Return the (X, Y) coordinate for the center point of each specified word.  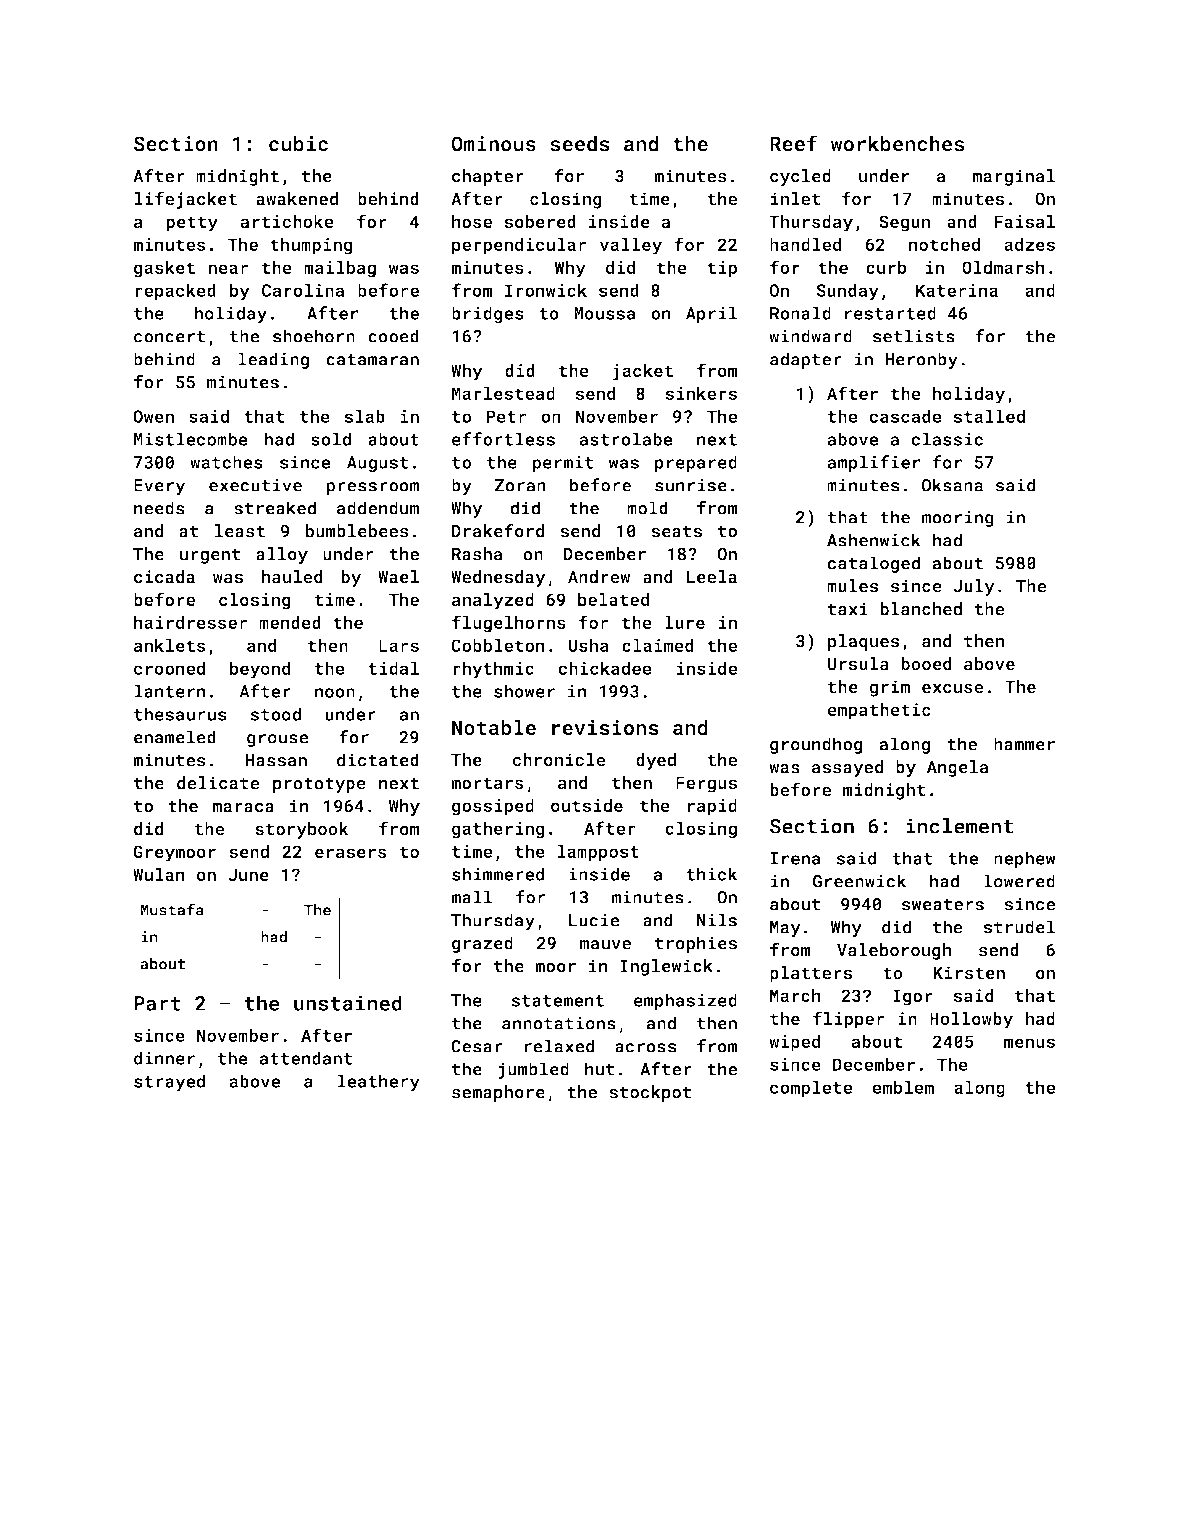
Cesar (477, 1046)
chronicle (559, 760)
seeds (580, 144)
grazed (482, 944)
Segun (904, 223)
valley (631, 246)
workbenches (898, 144)
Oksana (952, 485)
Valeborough (894, 951)
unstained (348, 1003)
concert (169, 337)
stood (275, 714)
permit (563, 463)
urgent (210, 556)
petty (192, 224)
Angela (957, 768)
